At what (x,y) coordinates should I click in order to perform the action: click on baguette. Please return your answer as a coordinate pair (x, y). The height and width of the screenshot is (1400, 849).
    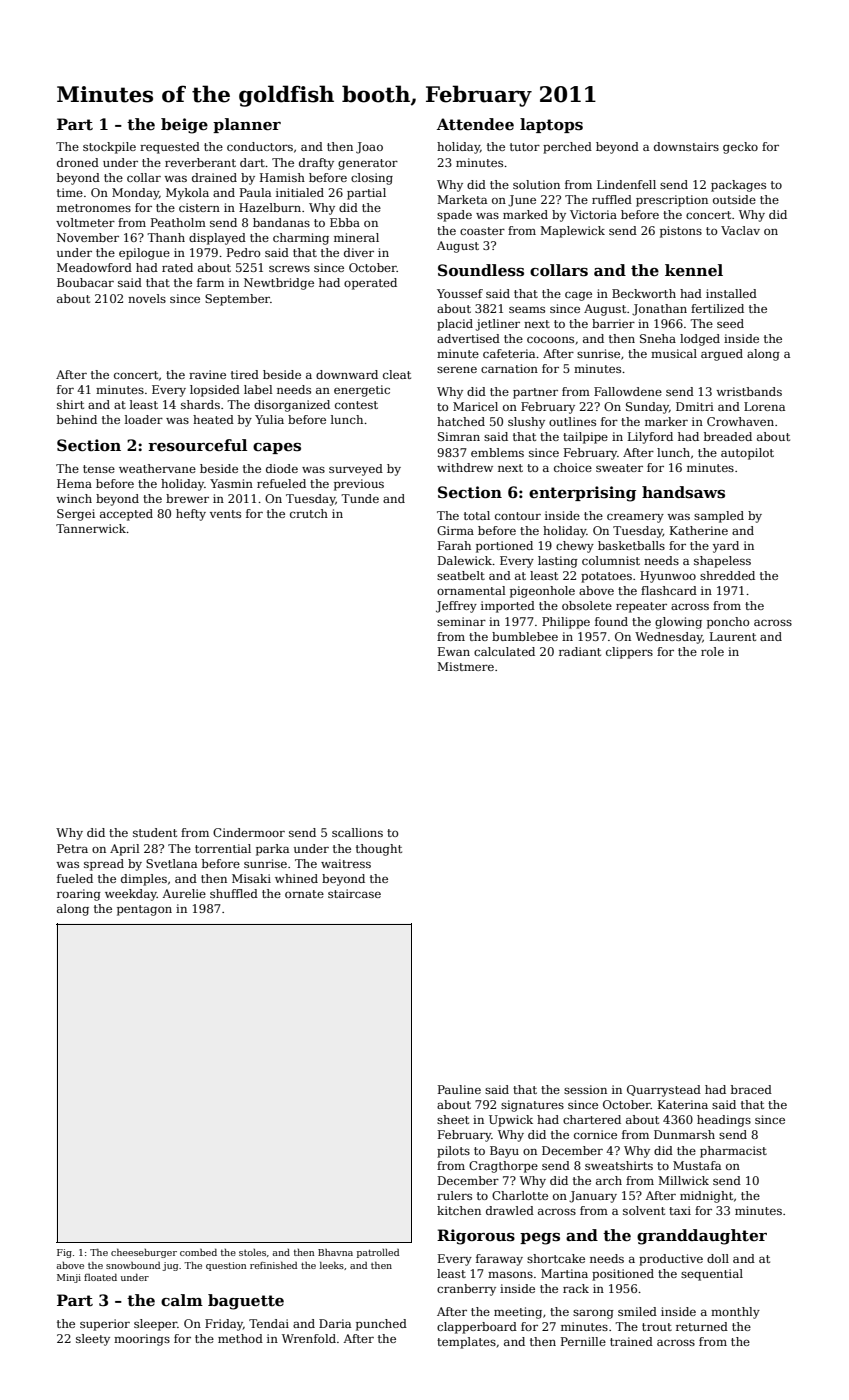
    Looking at the image, I should click on (246, 1302).
